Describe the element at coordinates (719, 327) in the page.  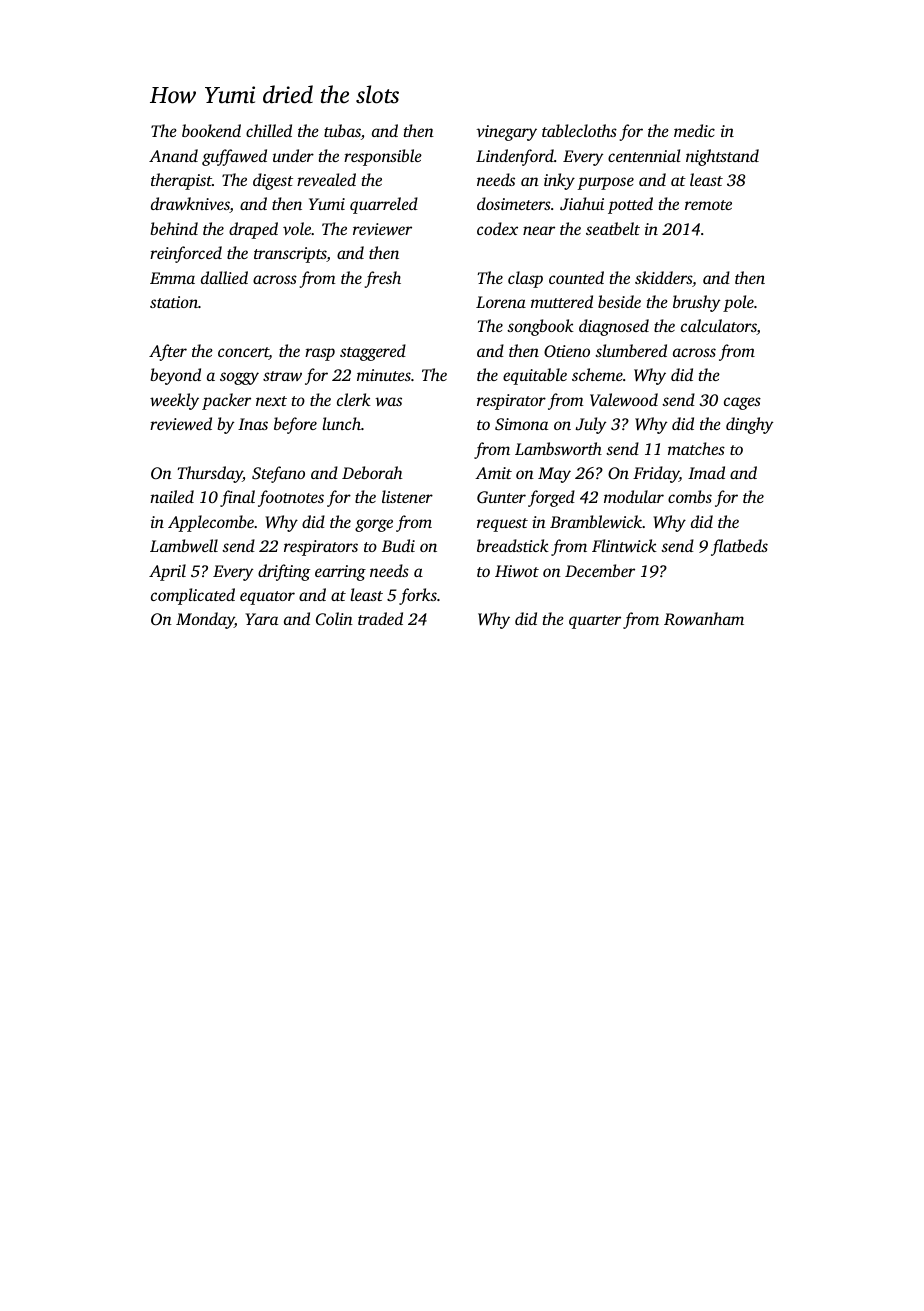
I see `calculators` at that location.
